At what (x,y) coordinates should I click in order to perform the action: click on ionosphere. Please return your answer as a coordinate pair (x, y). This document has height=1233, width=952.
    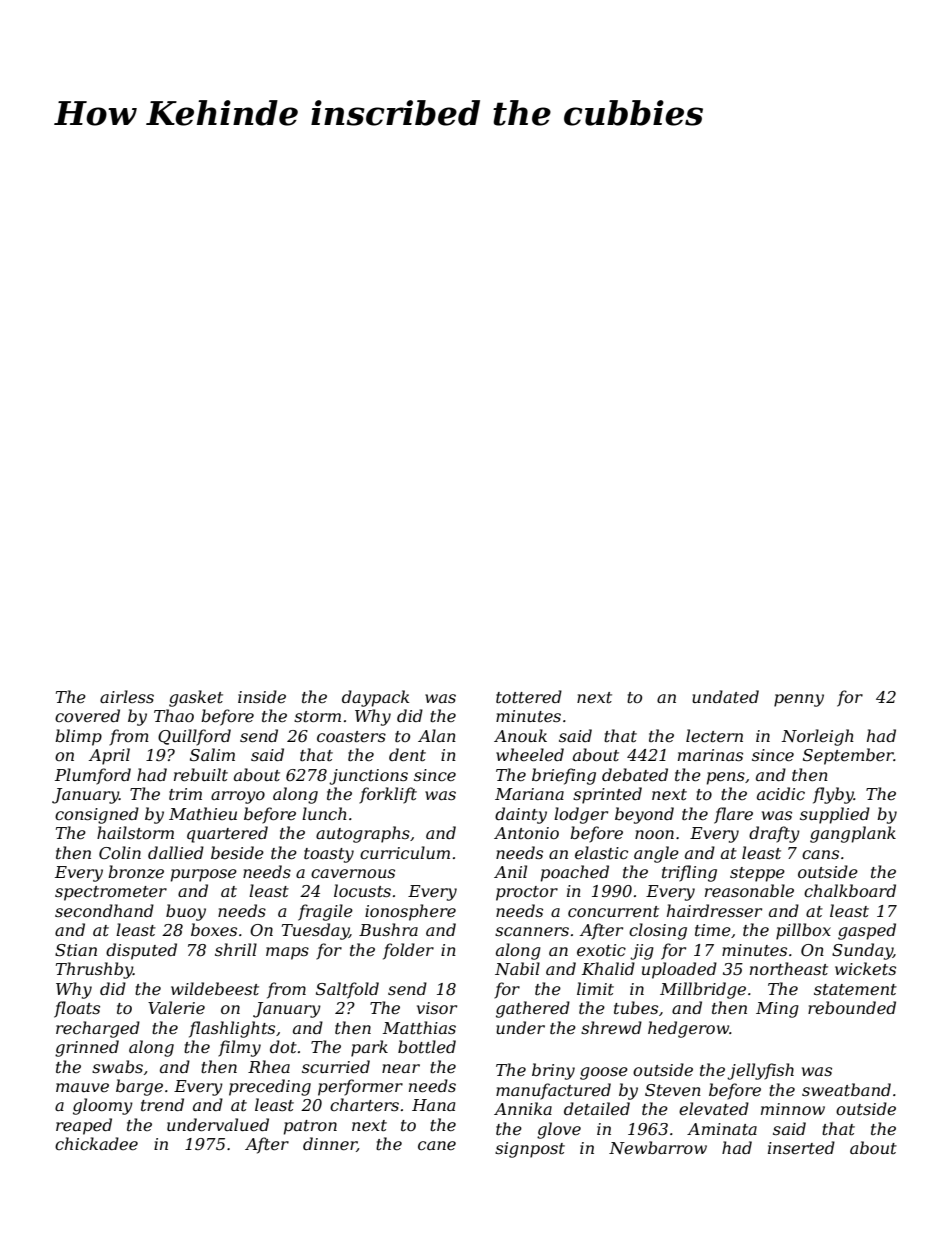
    Looking at the image, I should click on (410, 912).
